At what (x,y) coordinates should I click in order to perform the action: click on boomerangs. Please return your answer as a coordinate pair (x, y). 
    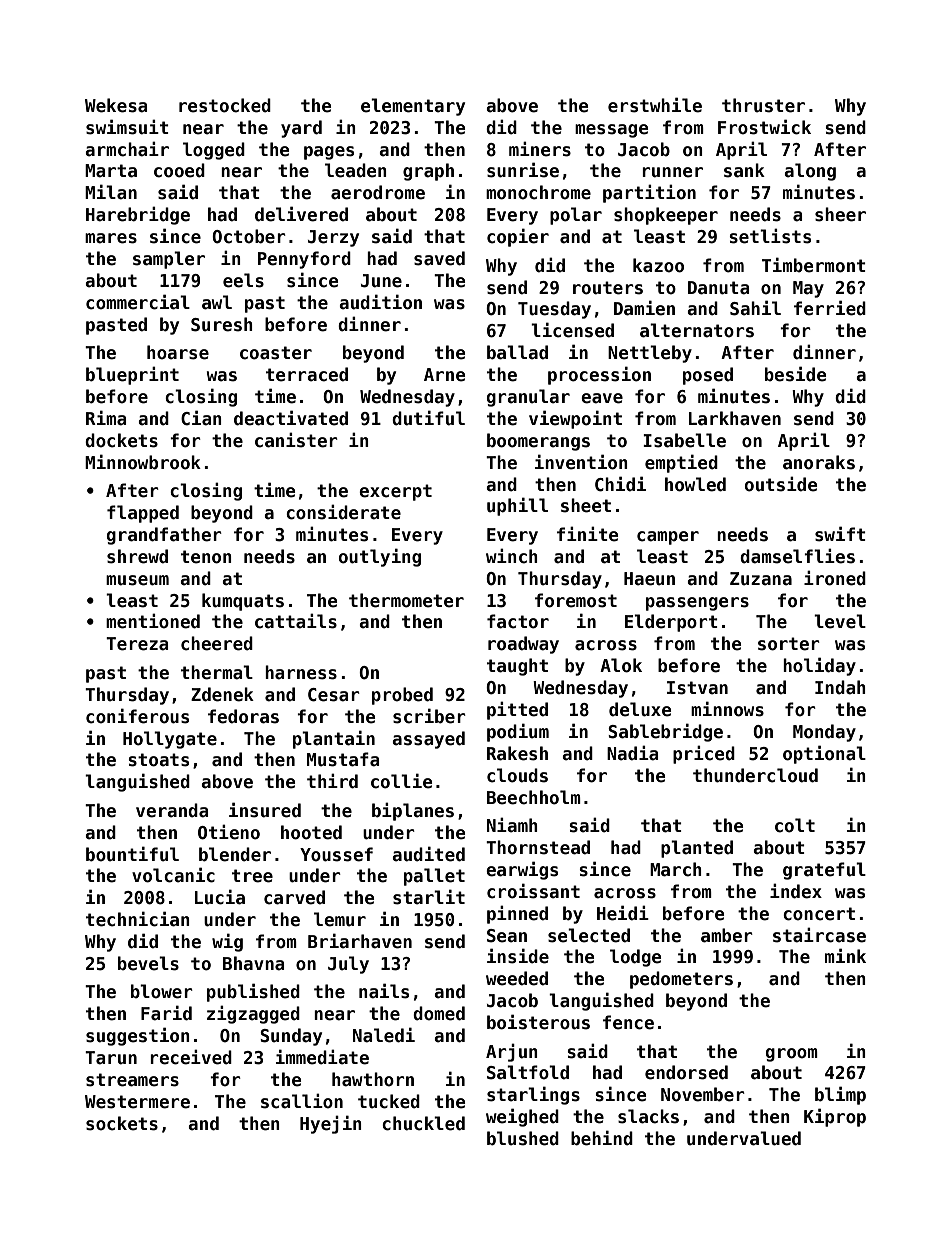
    Looking at the image, I should click on (538, 442).
